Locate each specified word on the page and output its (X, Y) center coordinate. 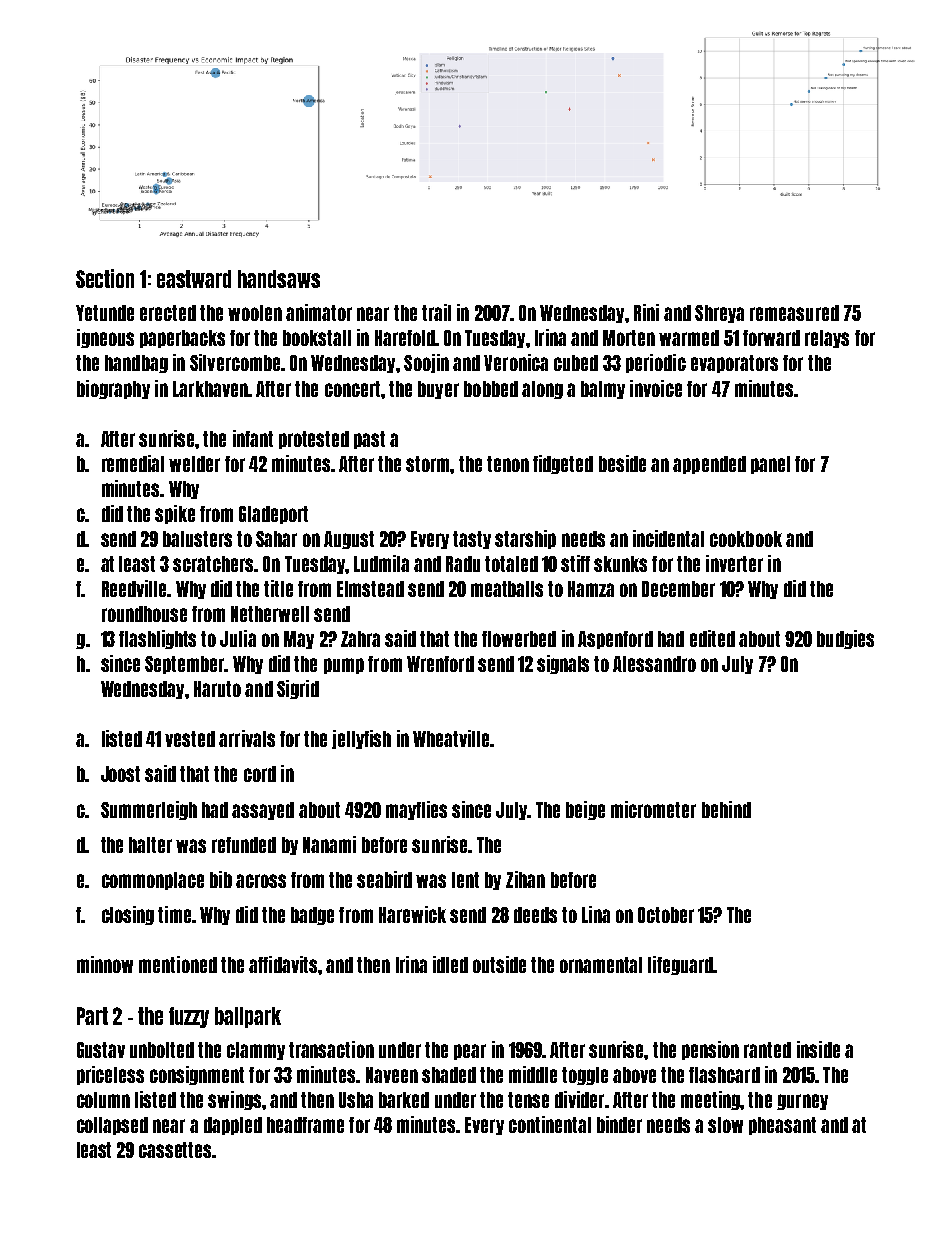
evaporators (734, 364)
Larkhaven (210, 389)
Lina (596, 914)
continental (550, 1124)
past (369, 440)
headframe (305, 1125)
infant (253, 438)
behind (726, 809)
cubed (576, 363)
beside (622, 463)
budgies (845, 639)
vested (190, 739)
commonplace (153, 881)
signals (563, 664)
